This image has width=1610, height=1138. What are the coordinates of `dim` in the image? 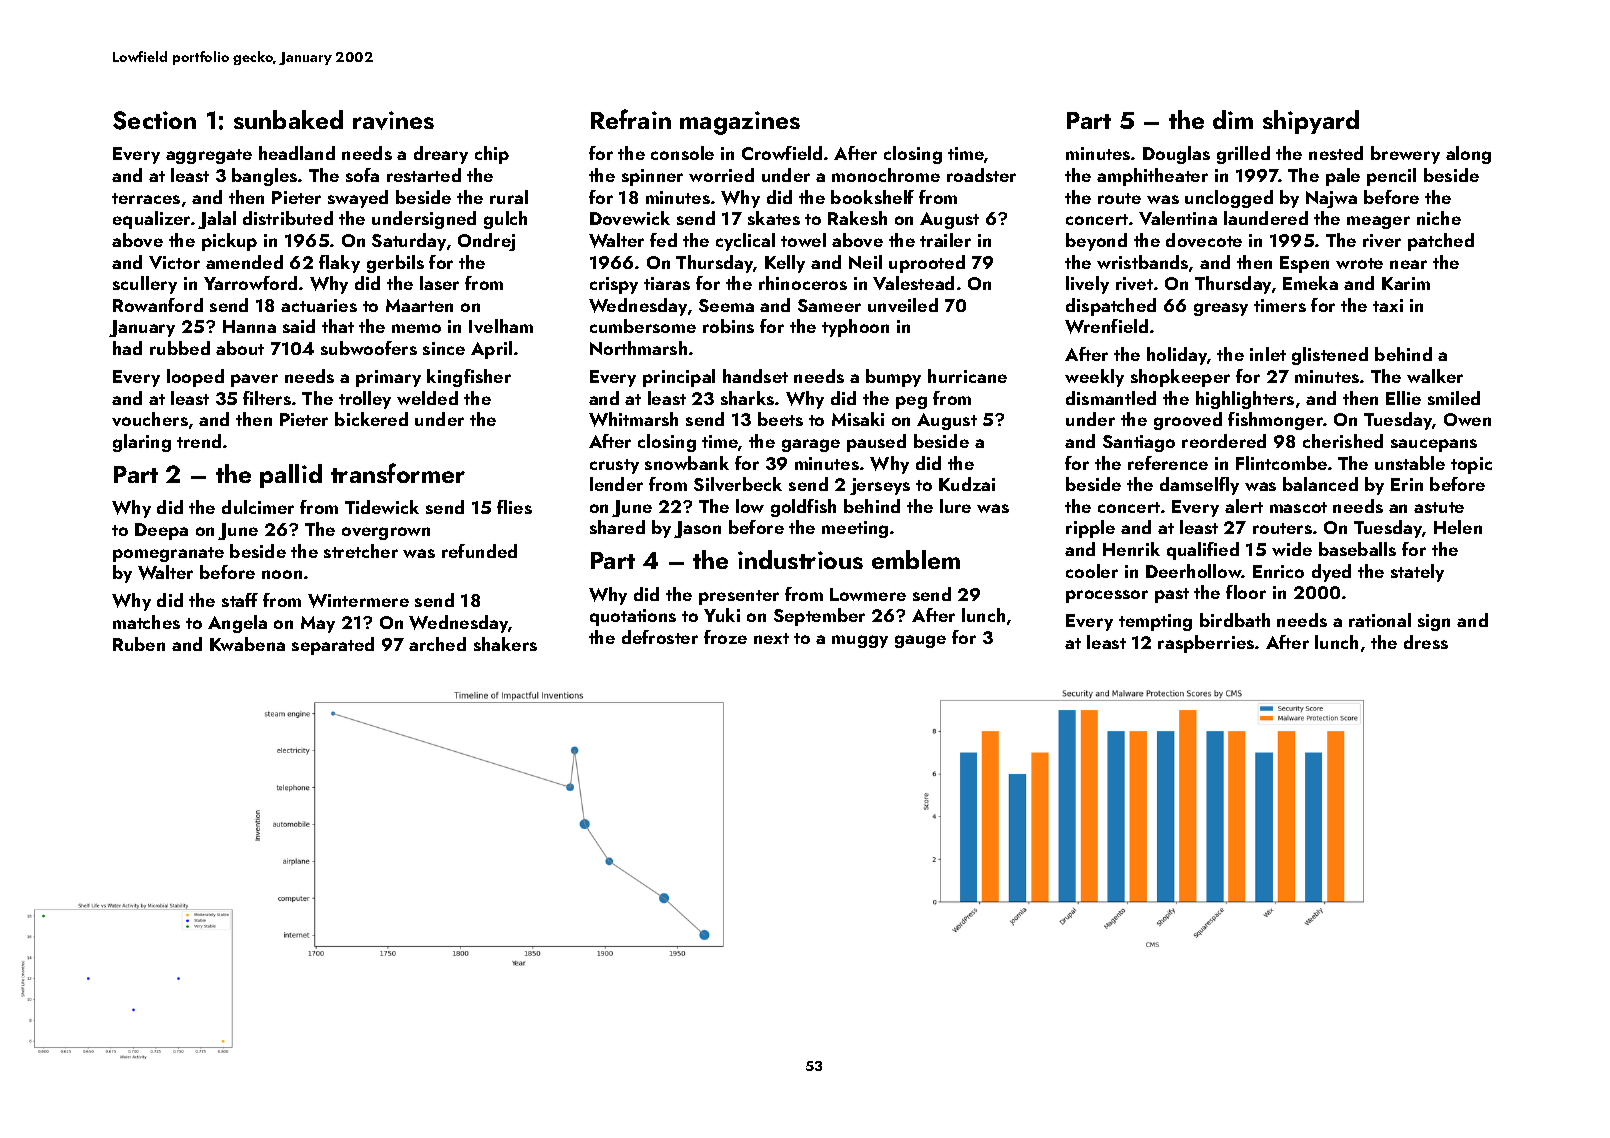 It's located at (1233, 119).
